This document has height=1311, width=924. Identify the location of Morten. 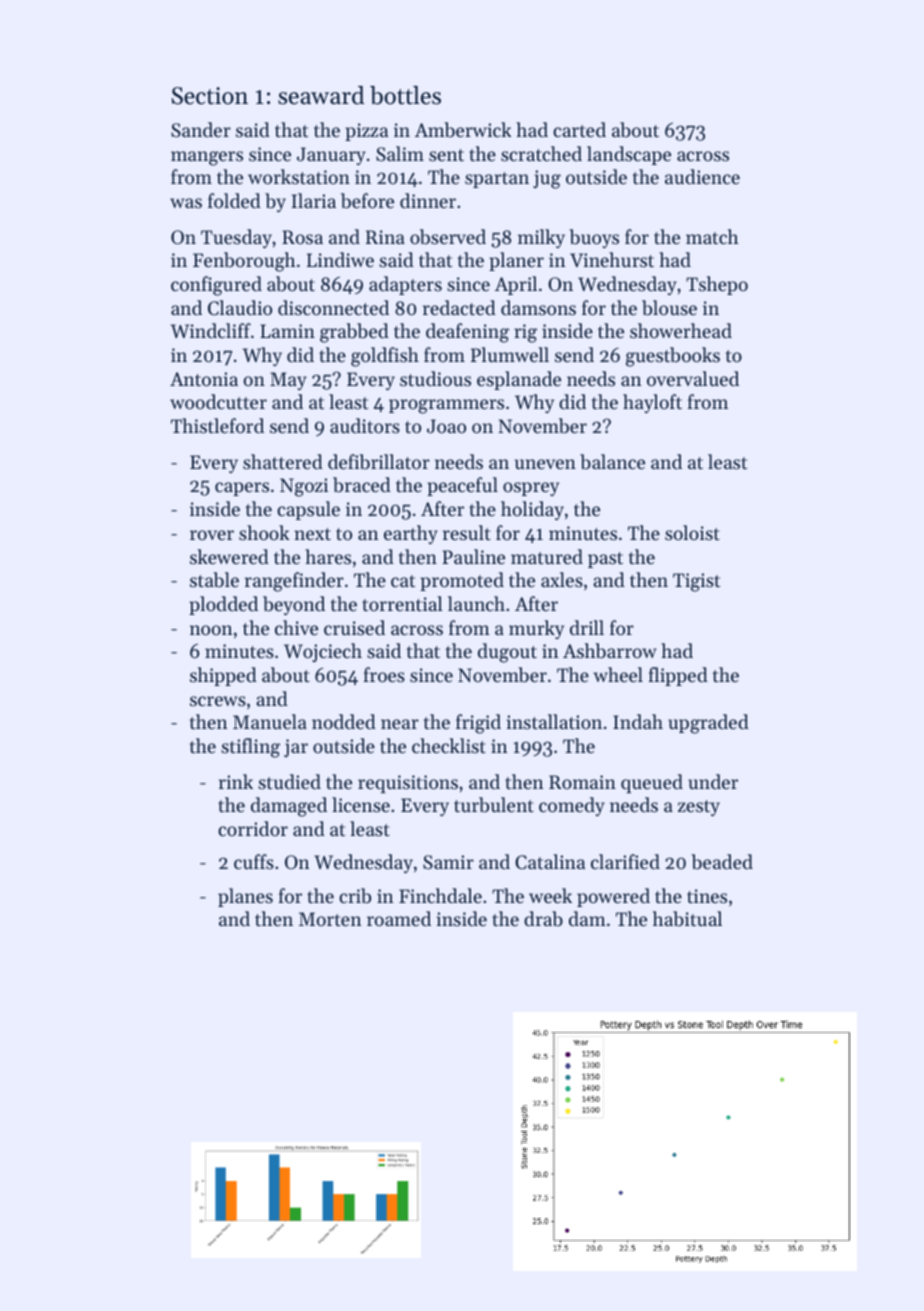
(330, 919).
